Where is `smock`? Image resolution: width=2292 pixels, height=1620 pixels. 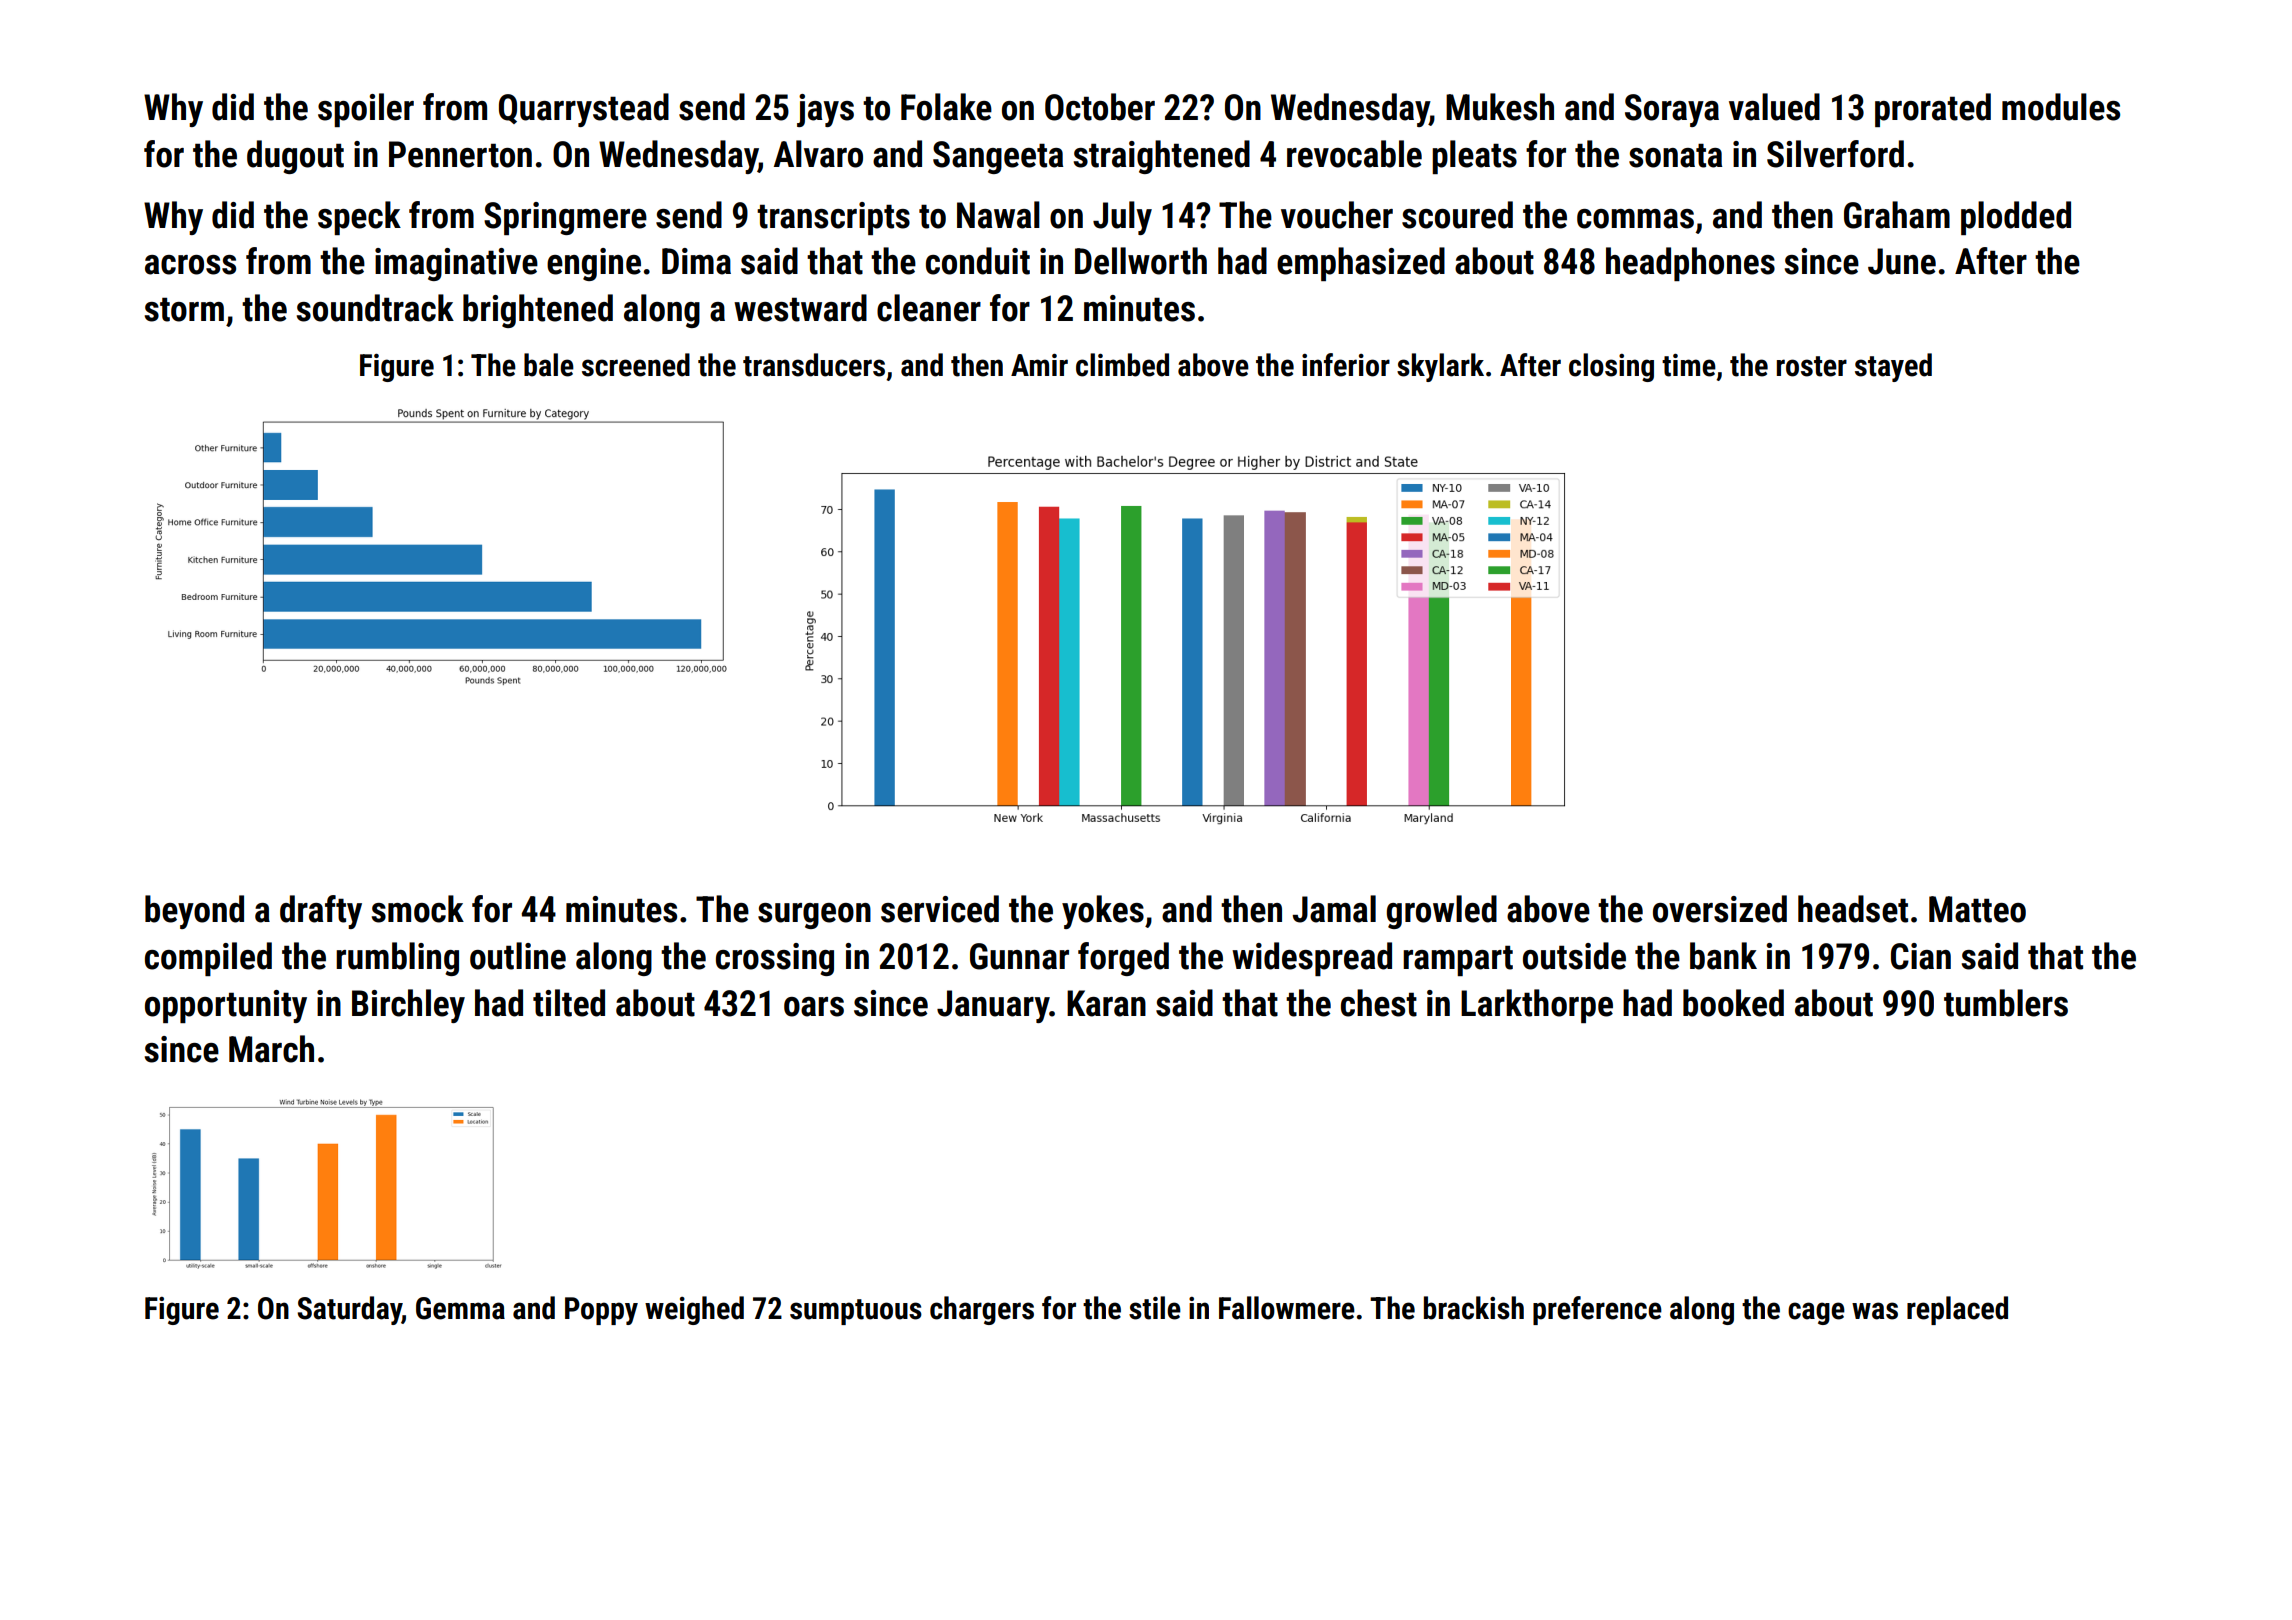
smock is located at coordinates (418, 909).
